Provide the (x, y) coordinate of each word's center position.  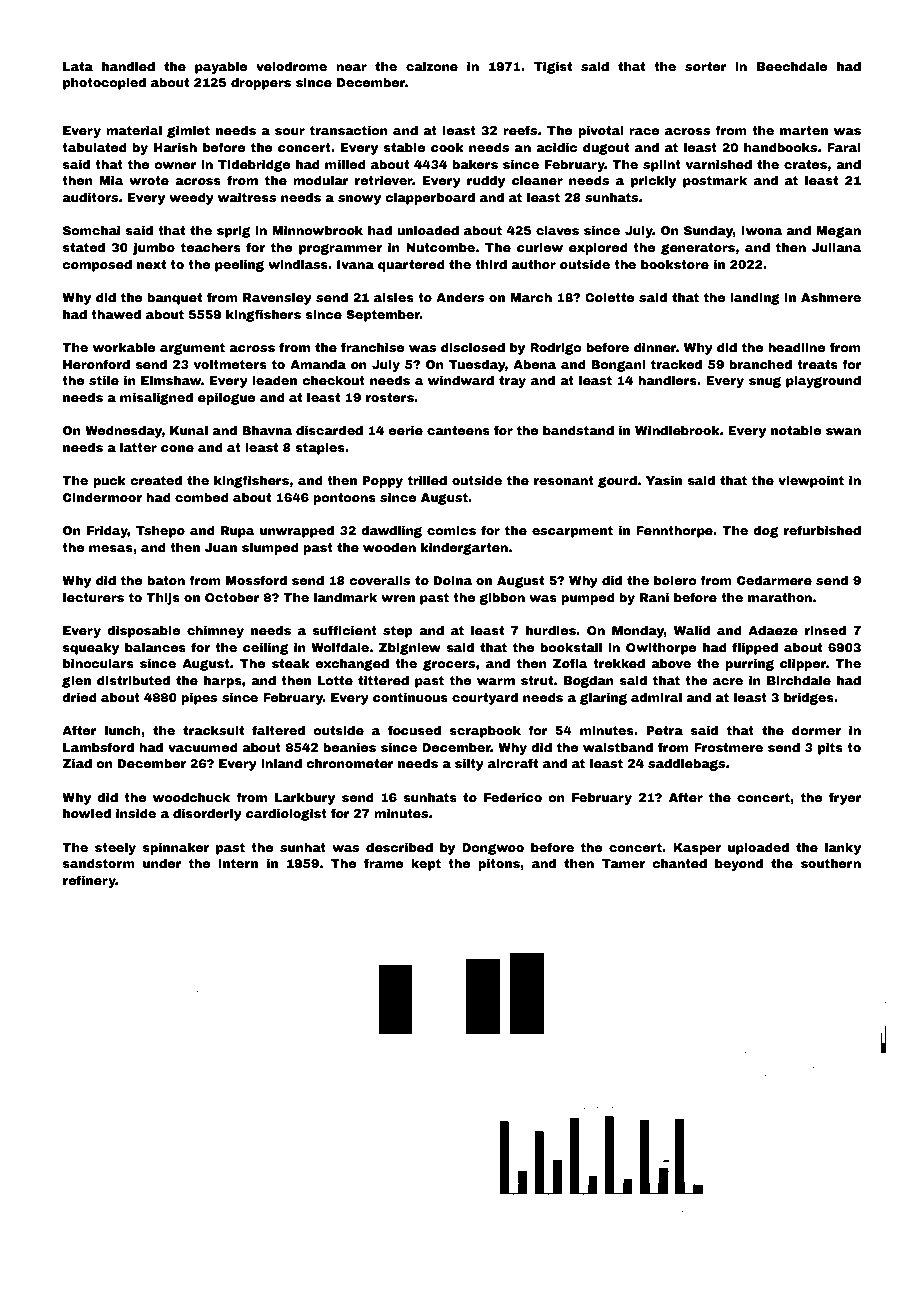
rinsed (825, 630)
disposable (144, 632)
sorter (705, 66)
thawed (116, 314)
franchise (373, 347)
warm (496, 681)
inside (136, 813)
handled (128, 66)
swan (843, 431)
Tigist (553, 68)
